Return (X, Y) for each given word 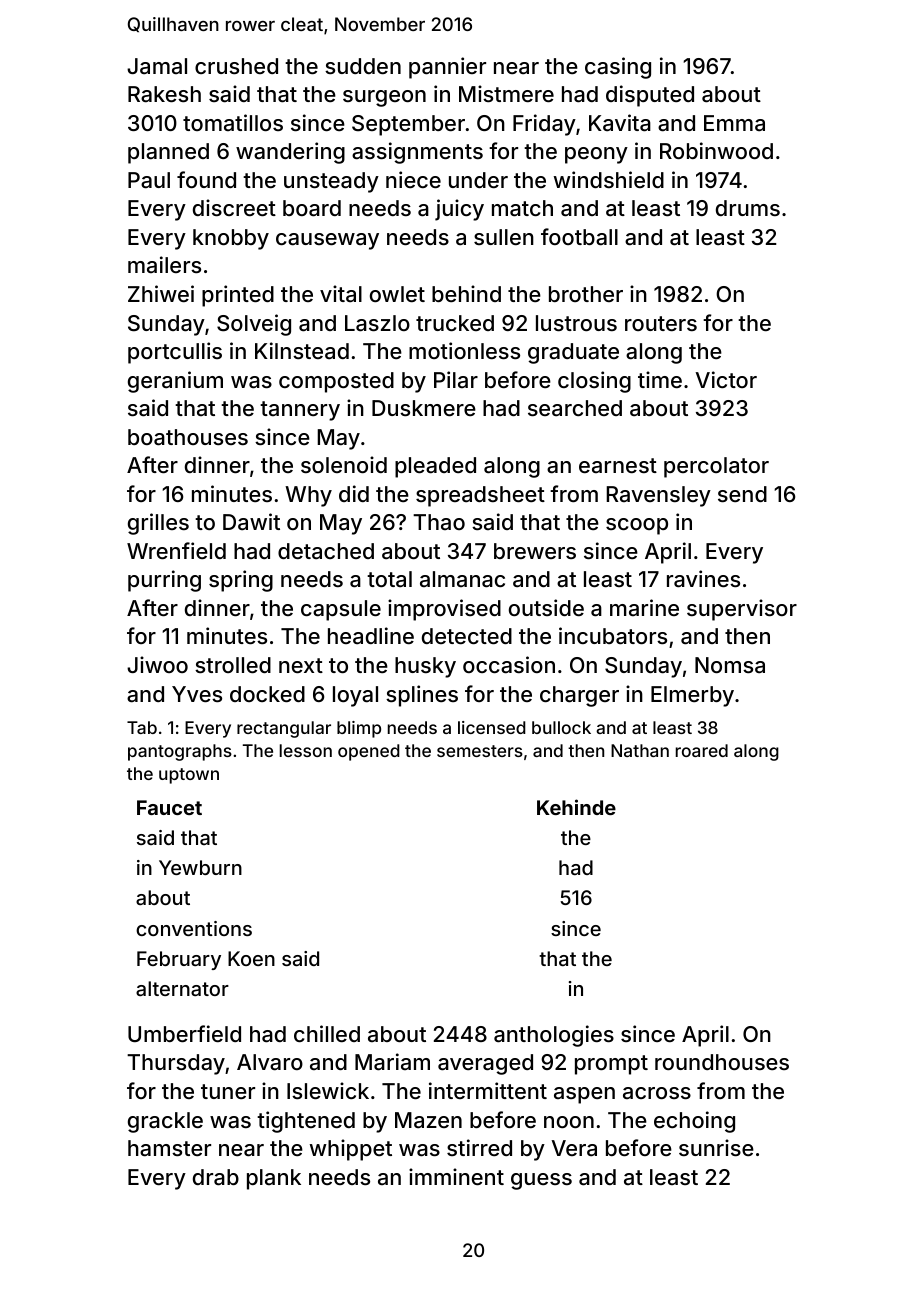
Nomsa (730, 665)
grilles (158, 524)
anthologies (554, 1036)
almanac (462, 579)
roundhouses (722, 1062)
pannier (447, 68)
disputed (650, 96)
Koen (251, 958)
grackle (165, 1122)
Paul (149, 180)
